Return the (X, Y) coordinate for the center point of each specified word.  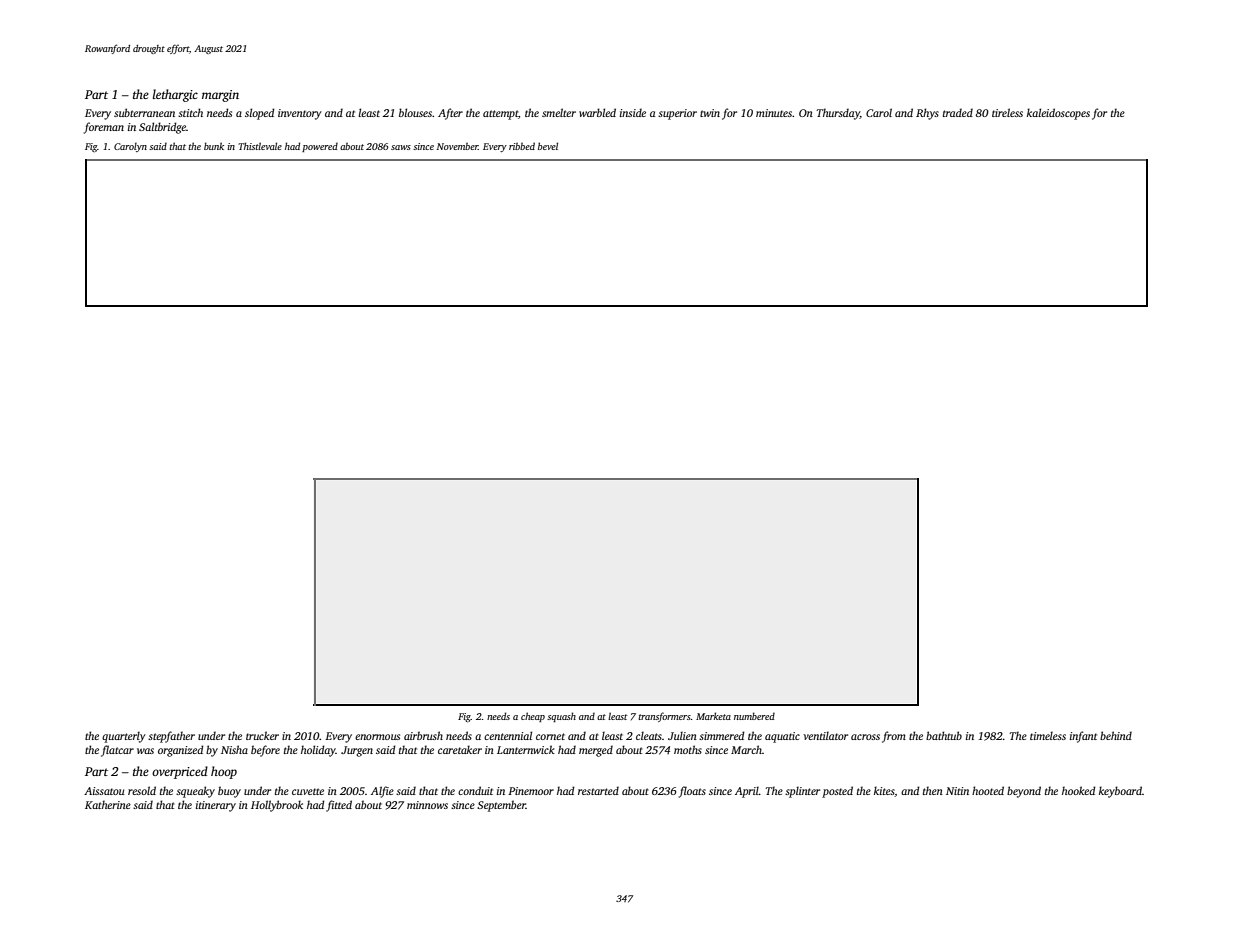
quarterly (124, 737)
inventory (300, 114)
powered (320, 147)
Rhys (927, 114)
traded (958, 112)
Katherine (108, 804)
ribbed (522, 146)
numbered (754, 716)
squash (561, 717)
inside (633, 112)
